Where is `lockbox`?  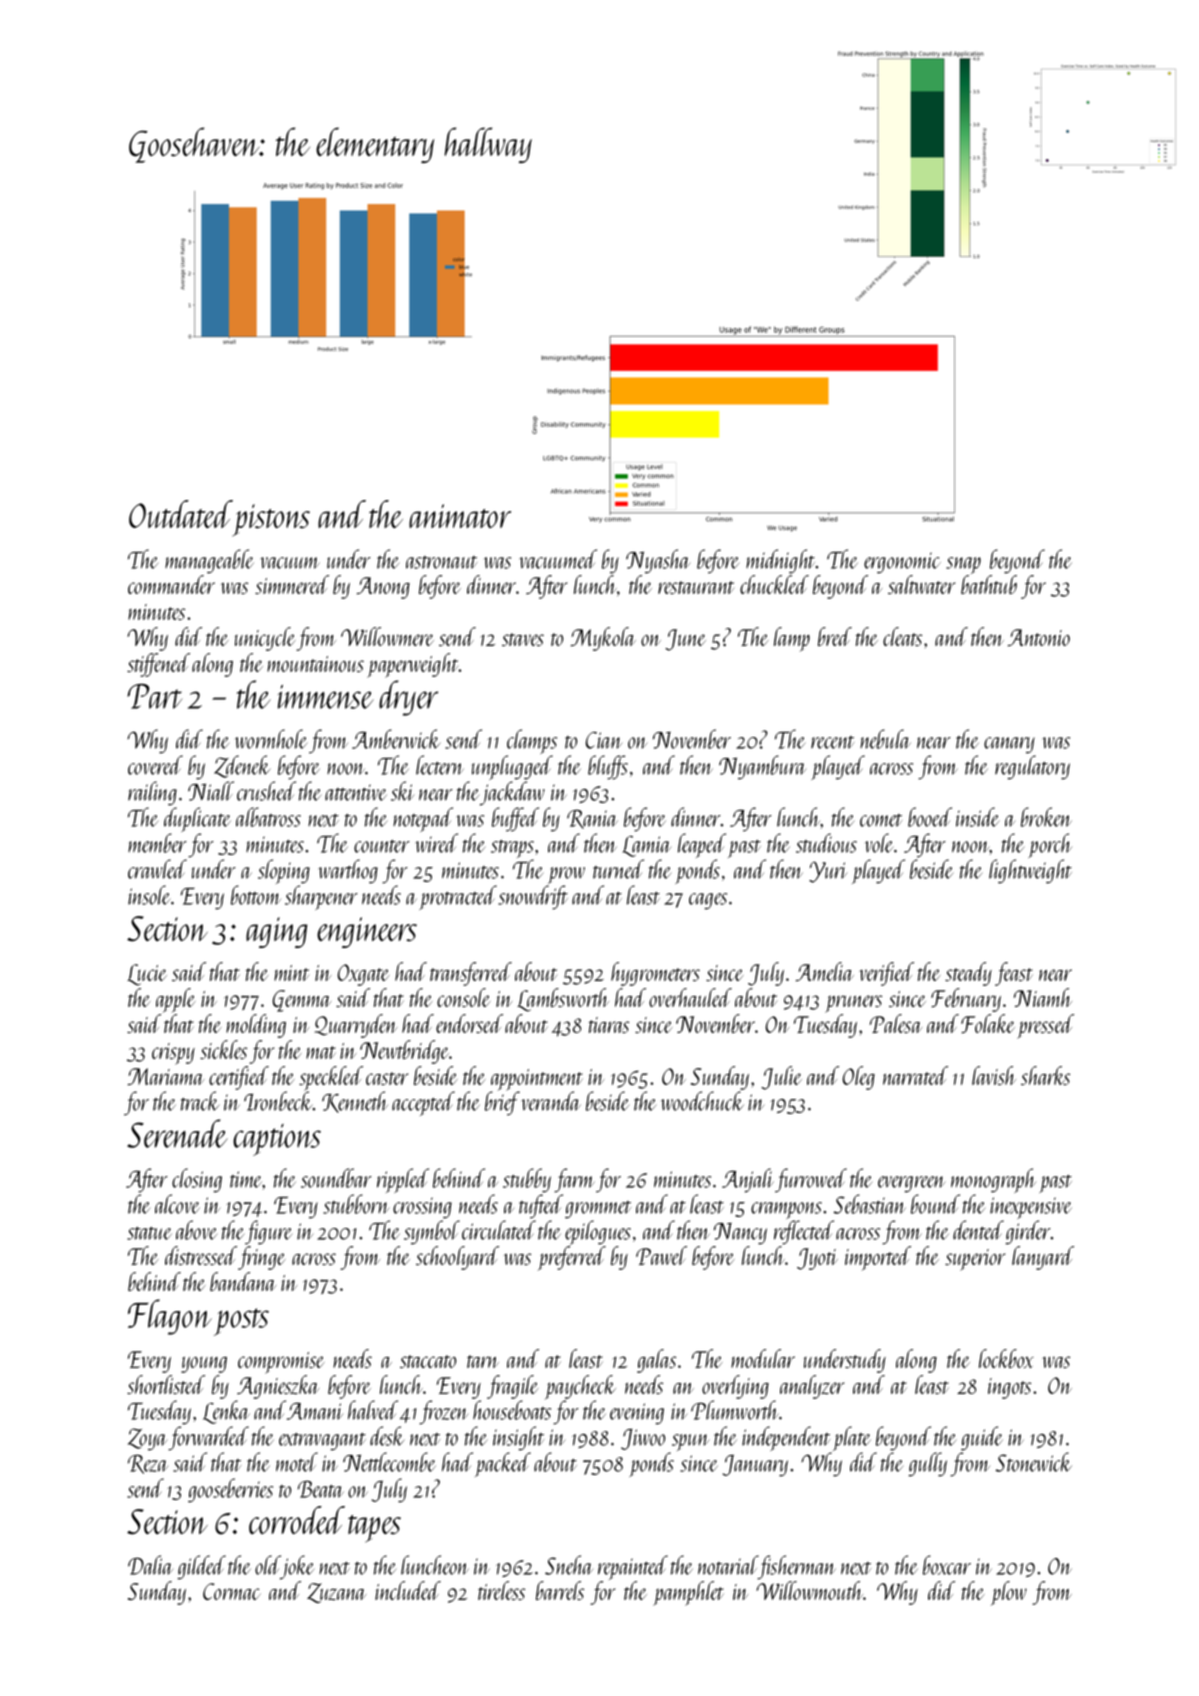 lockbox is located at coordinates (1006, 1358).
